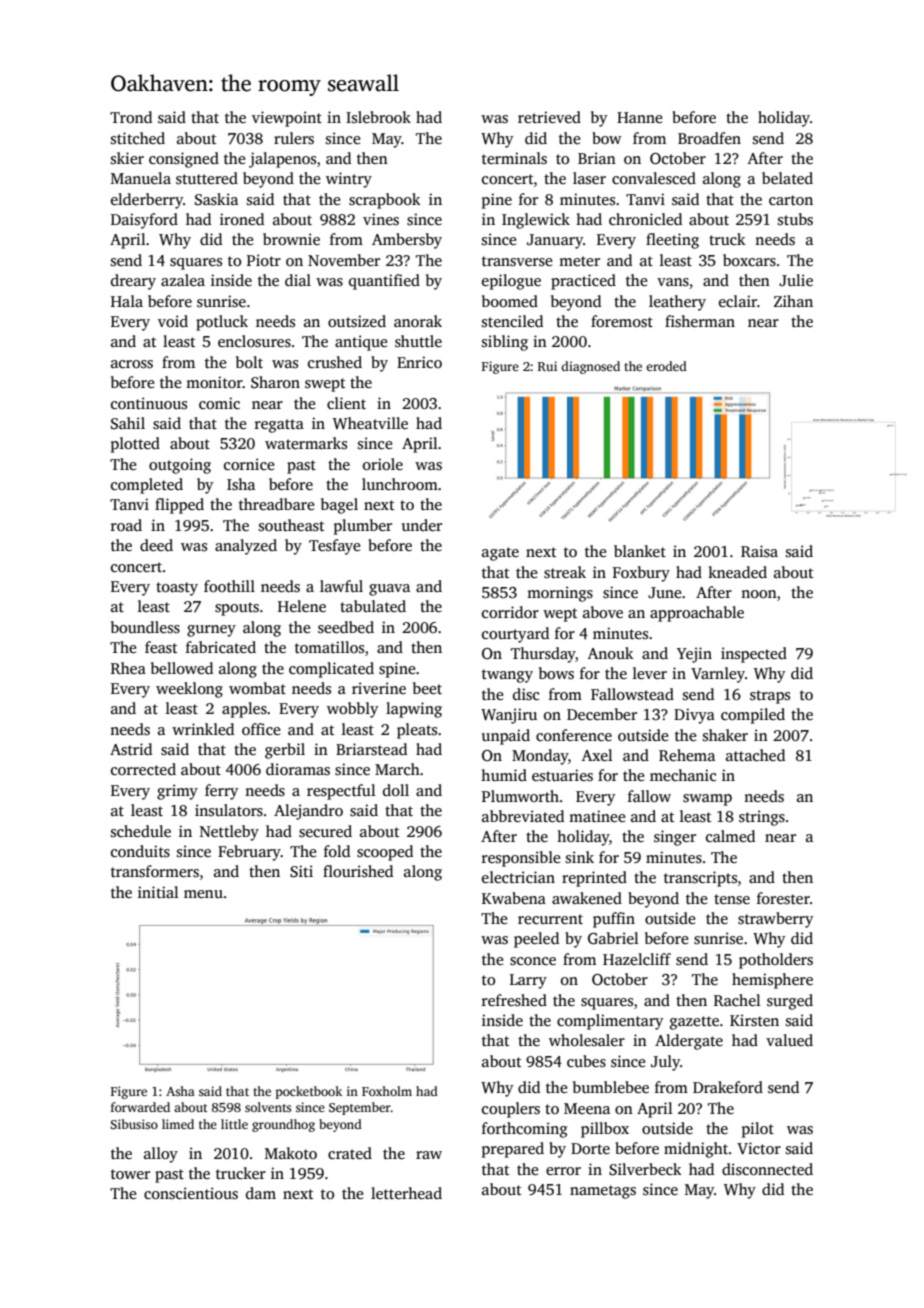  What do you see at coordinates (586, 1061) in the screenshot?
I see `cubes` at bounding box center [586, 1061].
